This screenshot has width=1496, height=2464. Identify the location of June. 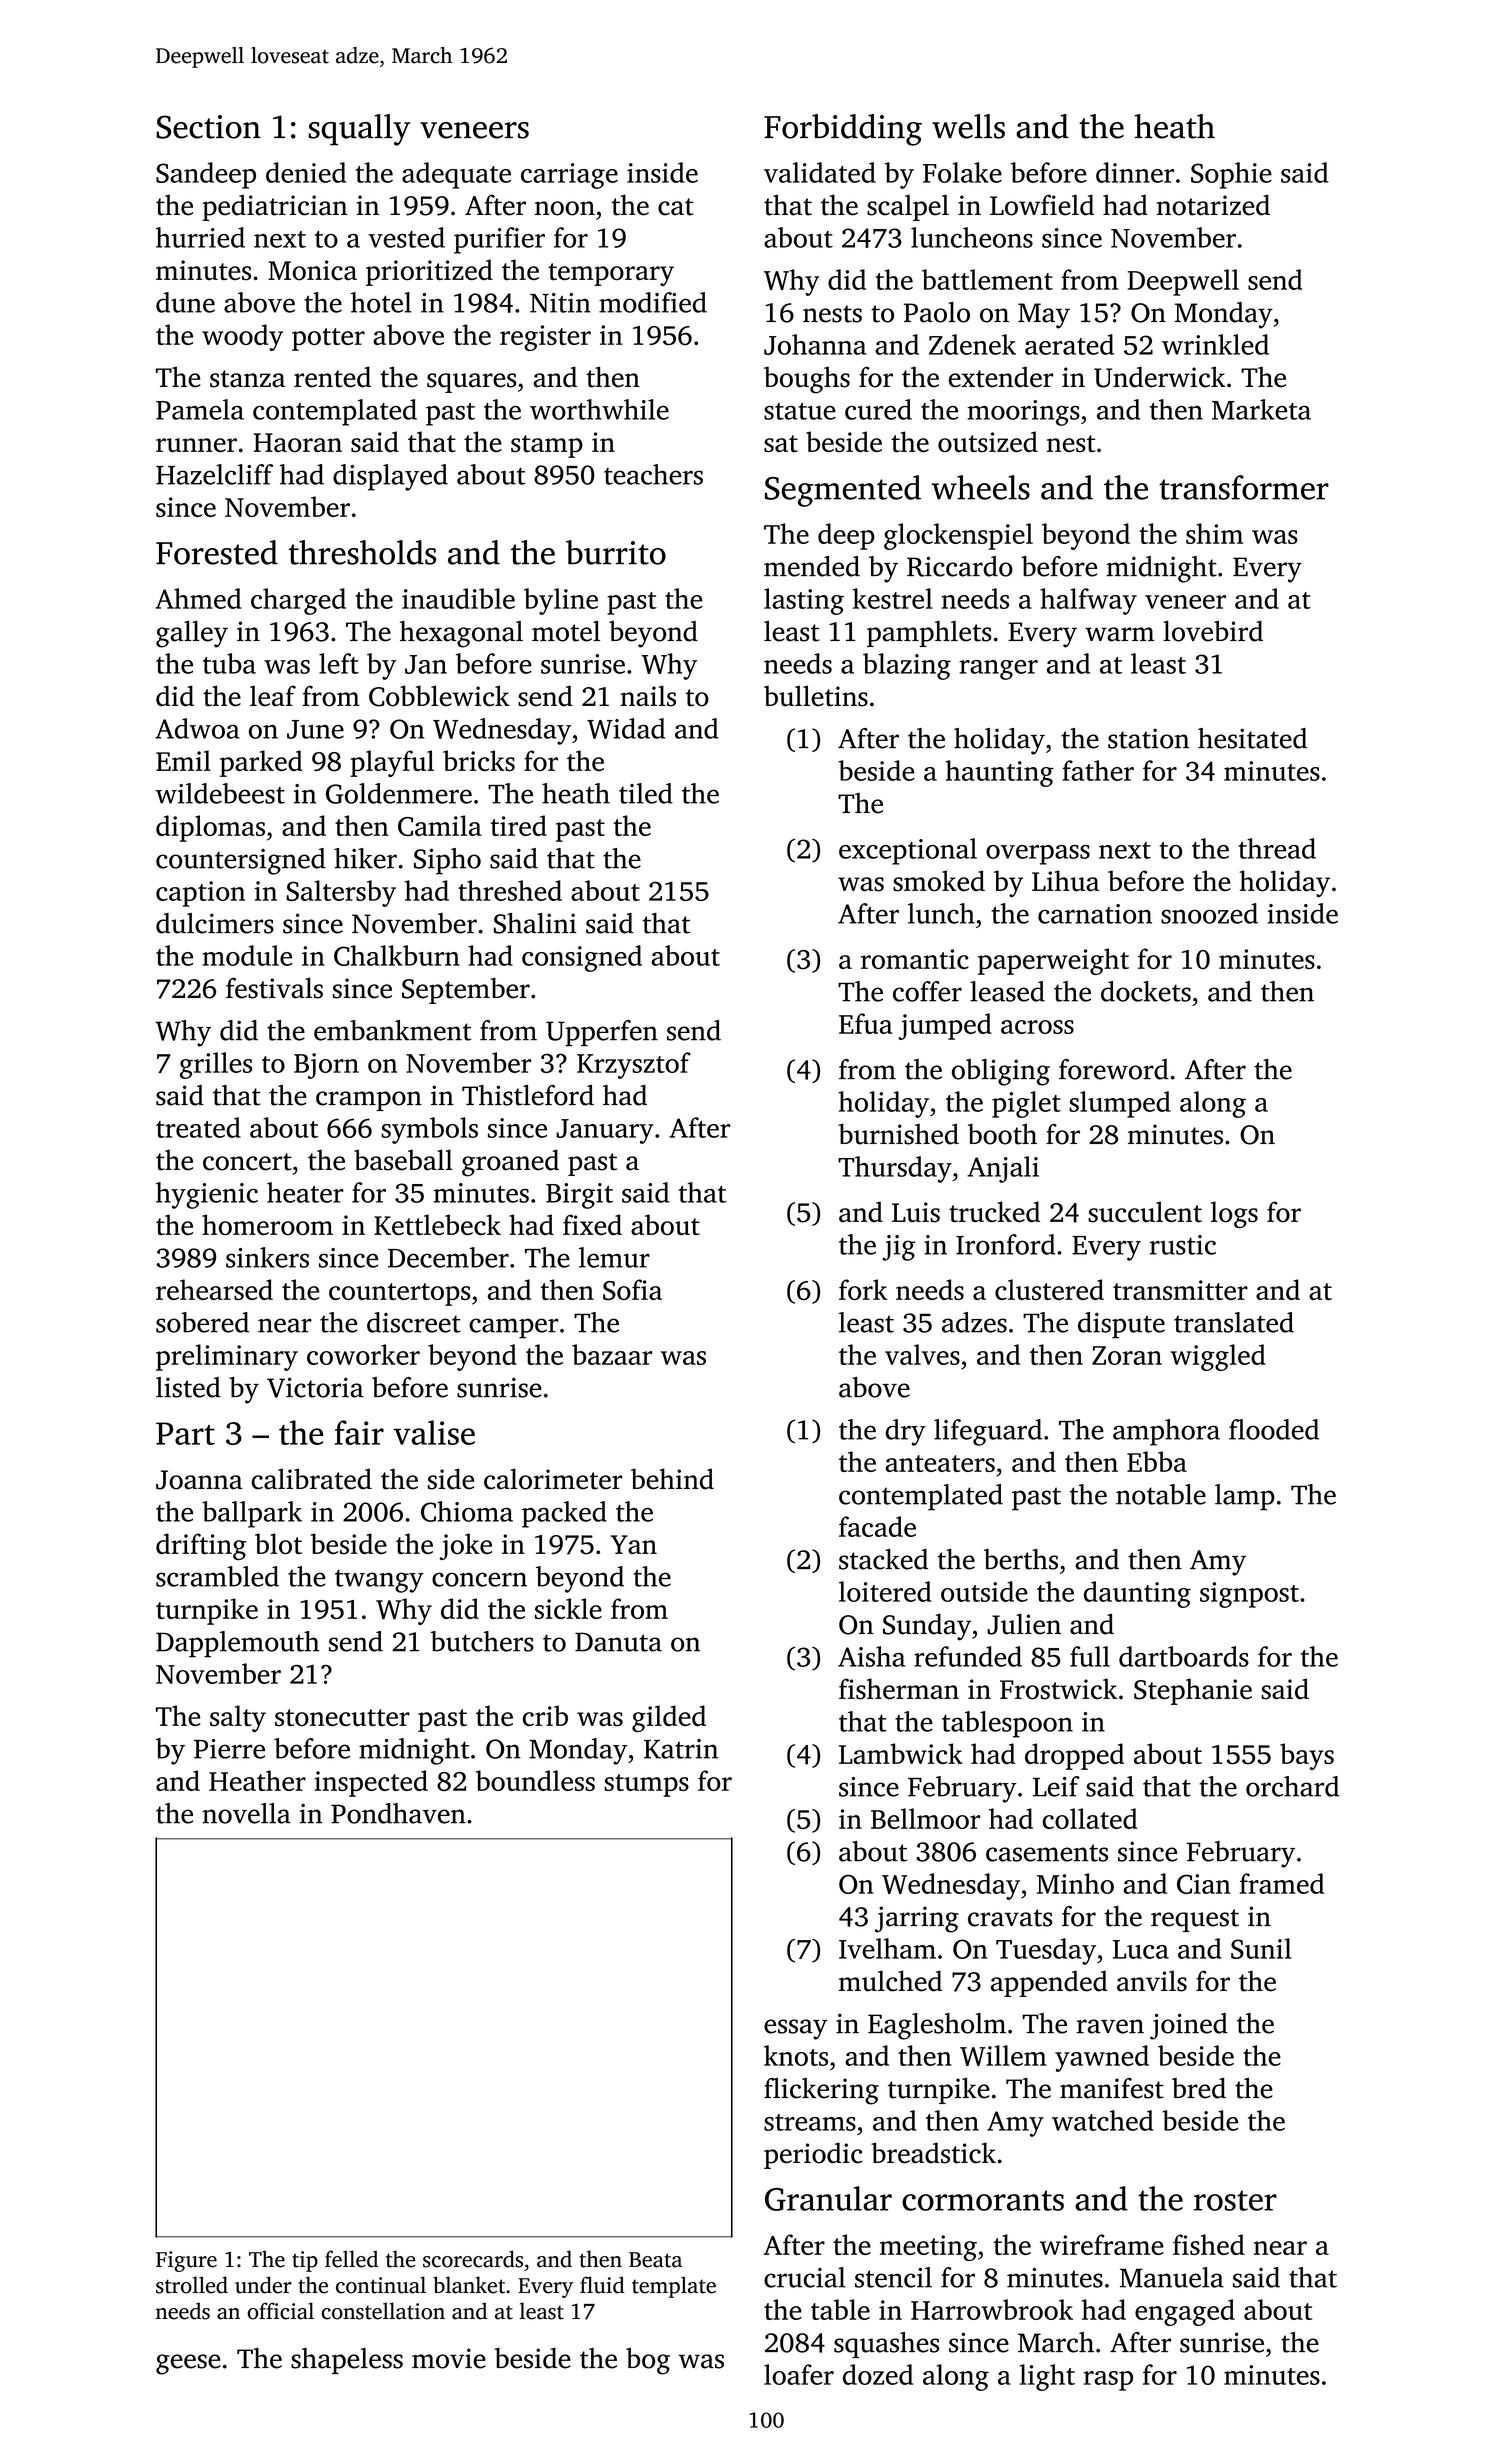
(315, 729).
